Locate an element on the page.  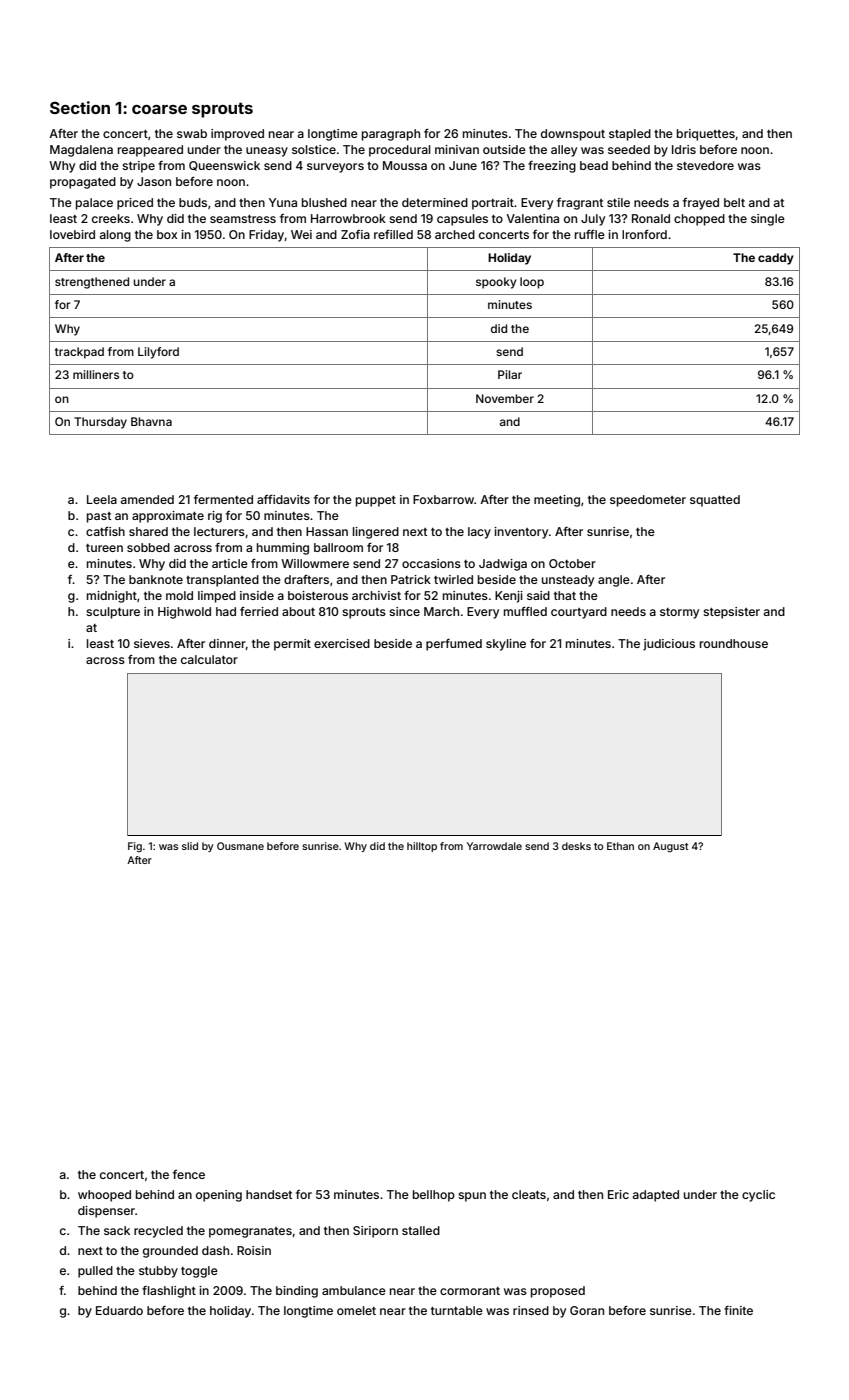
Fig is located at coordinates (135, 847).
